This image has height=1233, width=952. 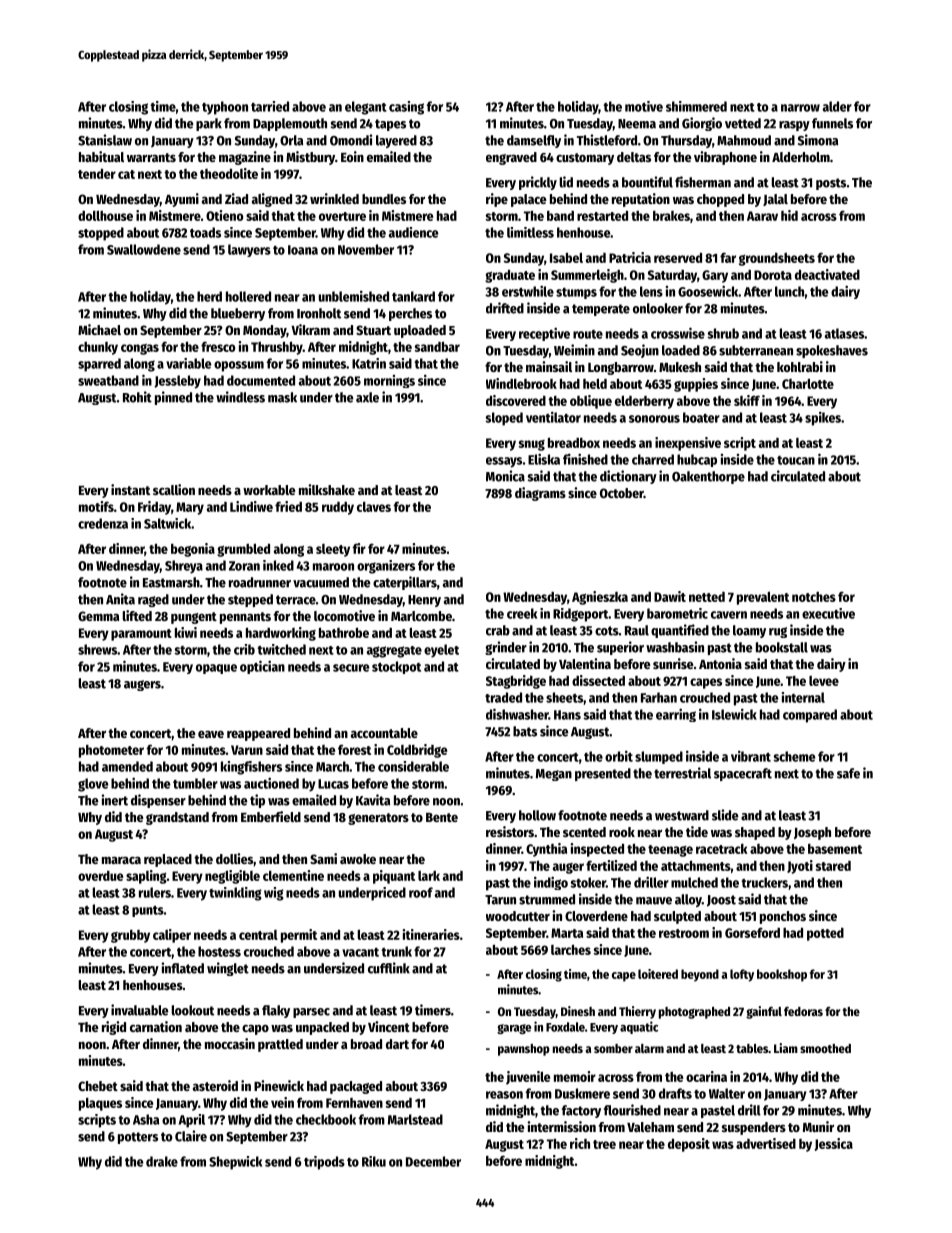 What do you see at coordinates (637, 124) in the image?
I see `Neema` at bounding box center [637, 124].
